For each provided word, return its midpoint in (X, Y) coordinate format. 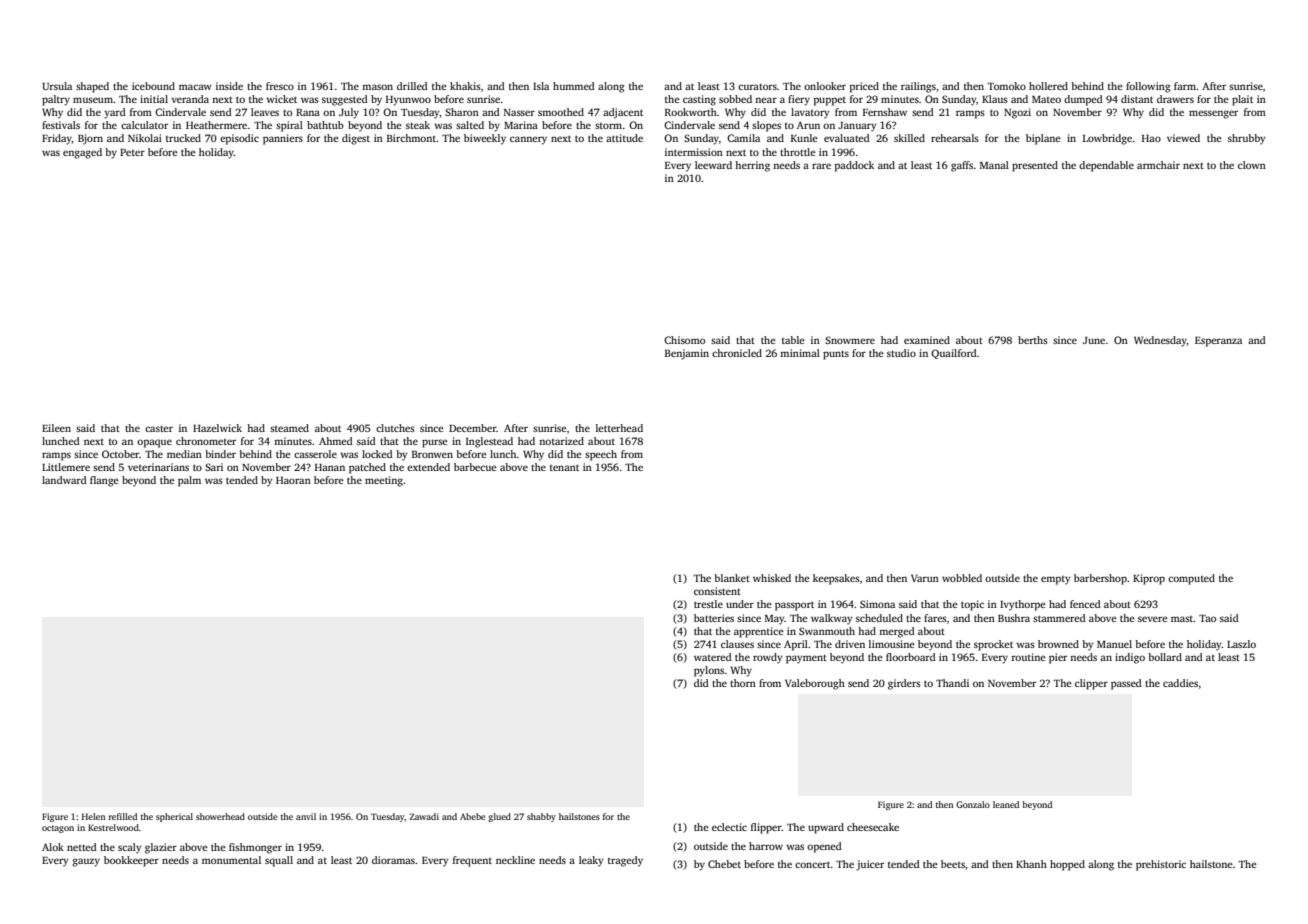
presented (1035, 166)
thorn (743, 683)
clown (1252, 165)
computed (1191, 579)
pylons (709, 671)
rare (821, 166)
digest (356, 139)
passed (1126, 684)
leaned (1006, 804)
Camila (743, 138)
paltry (56, 100)
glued (499, 817)
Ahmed (336, 441)
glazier (161, 848)
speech (601, 455)
